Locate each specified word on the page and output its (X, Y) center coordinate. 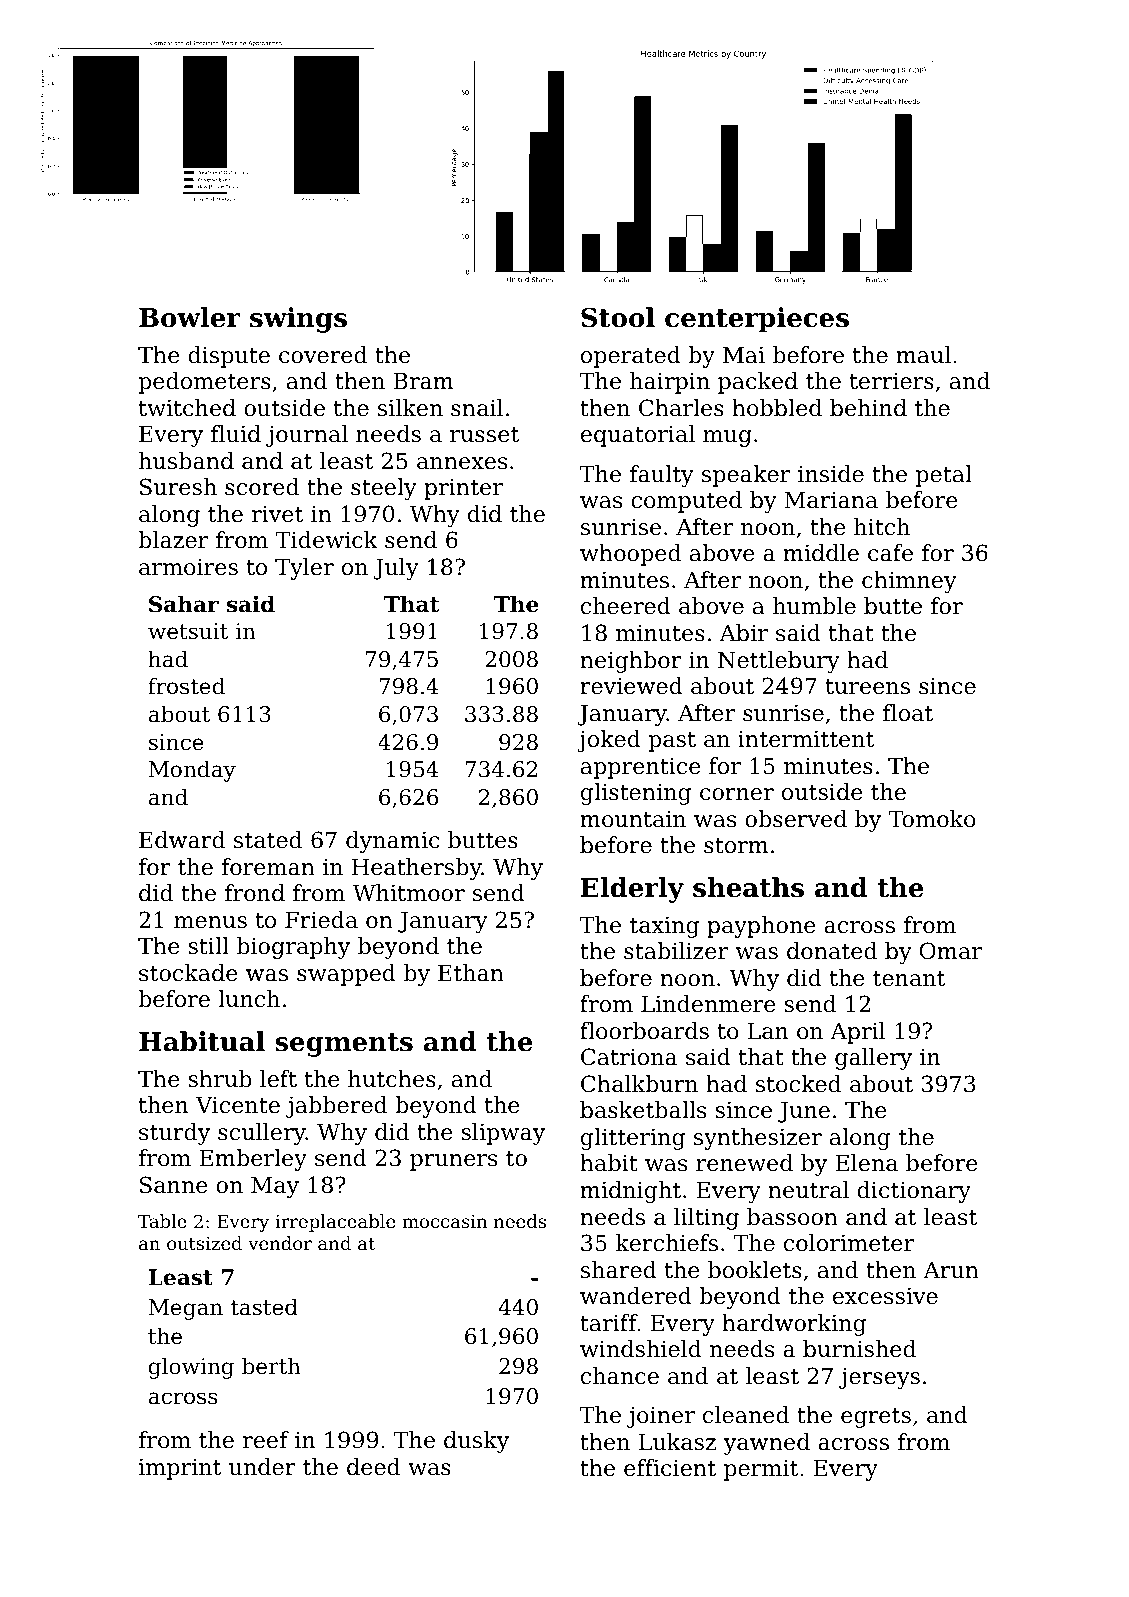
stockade (188, 973)
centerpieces (757, 320)
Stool (618, 317)
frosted (186, 686)
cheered (626, 606)
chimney (909, 582)
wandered (636, 1296)
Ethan (471, 973)
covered (323, 355)
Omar (951, 951)
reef (266, 1440)
